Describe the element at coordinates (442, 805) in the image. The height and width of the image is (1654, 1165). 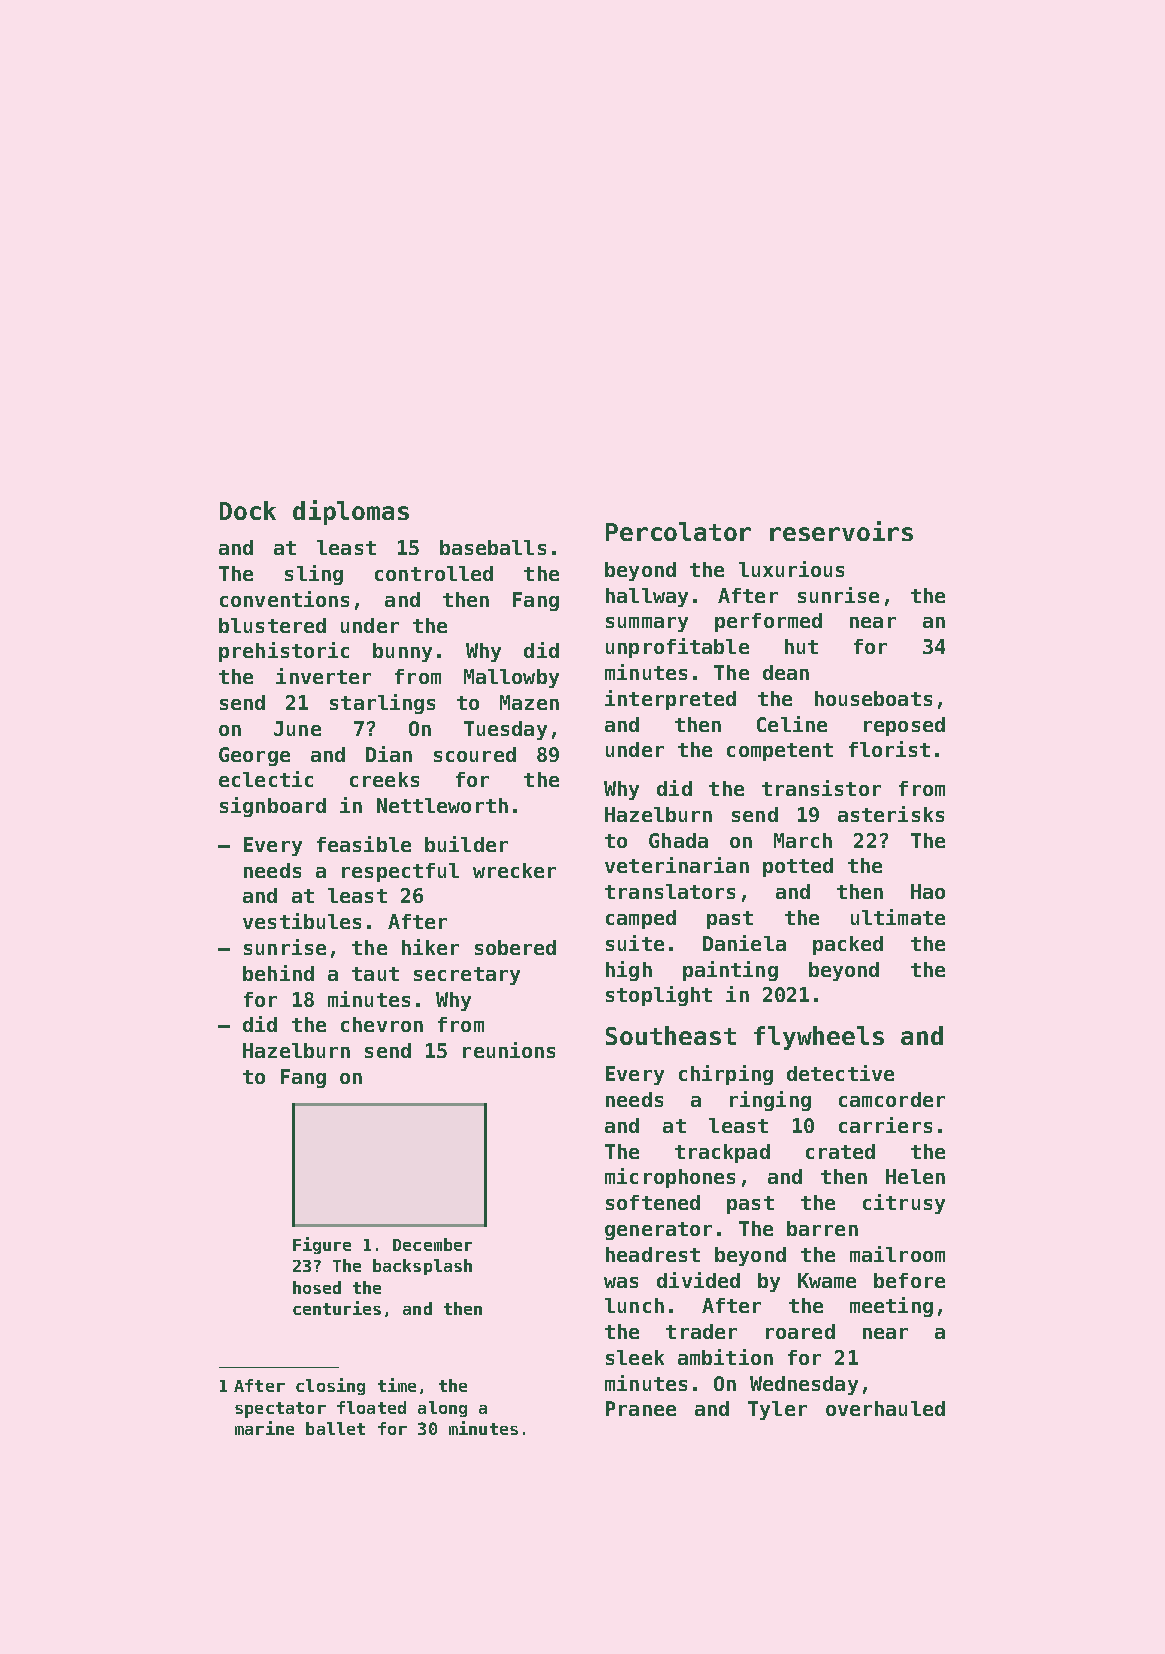
I see `Nettleworth` at that location.
